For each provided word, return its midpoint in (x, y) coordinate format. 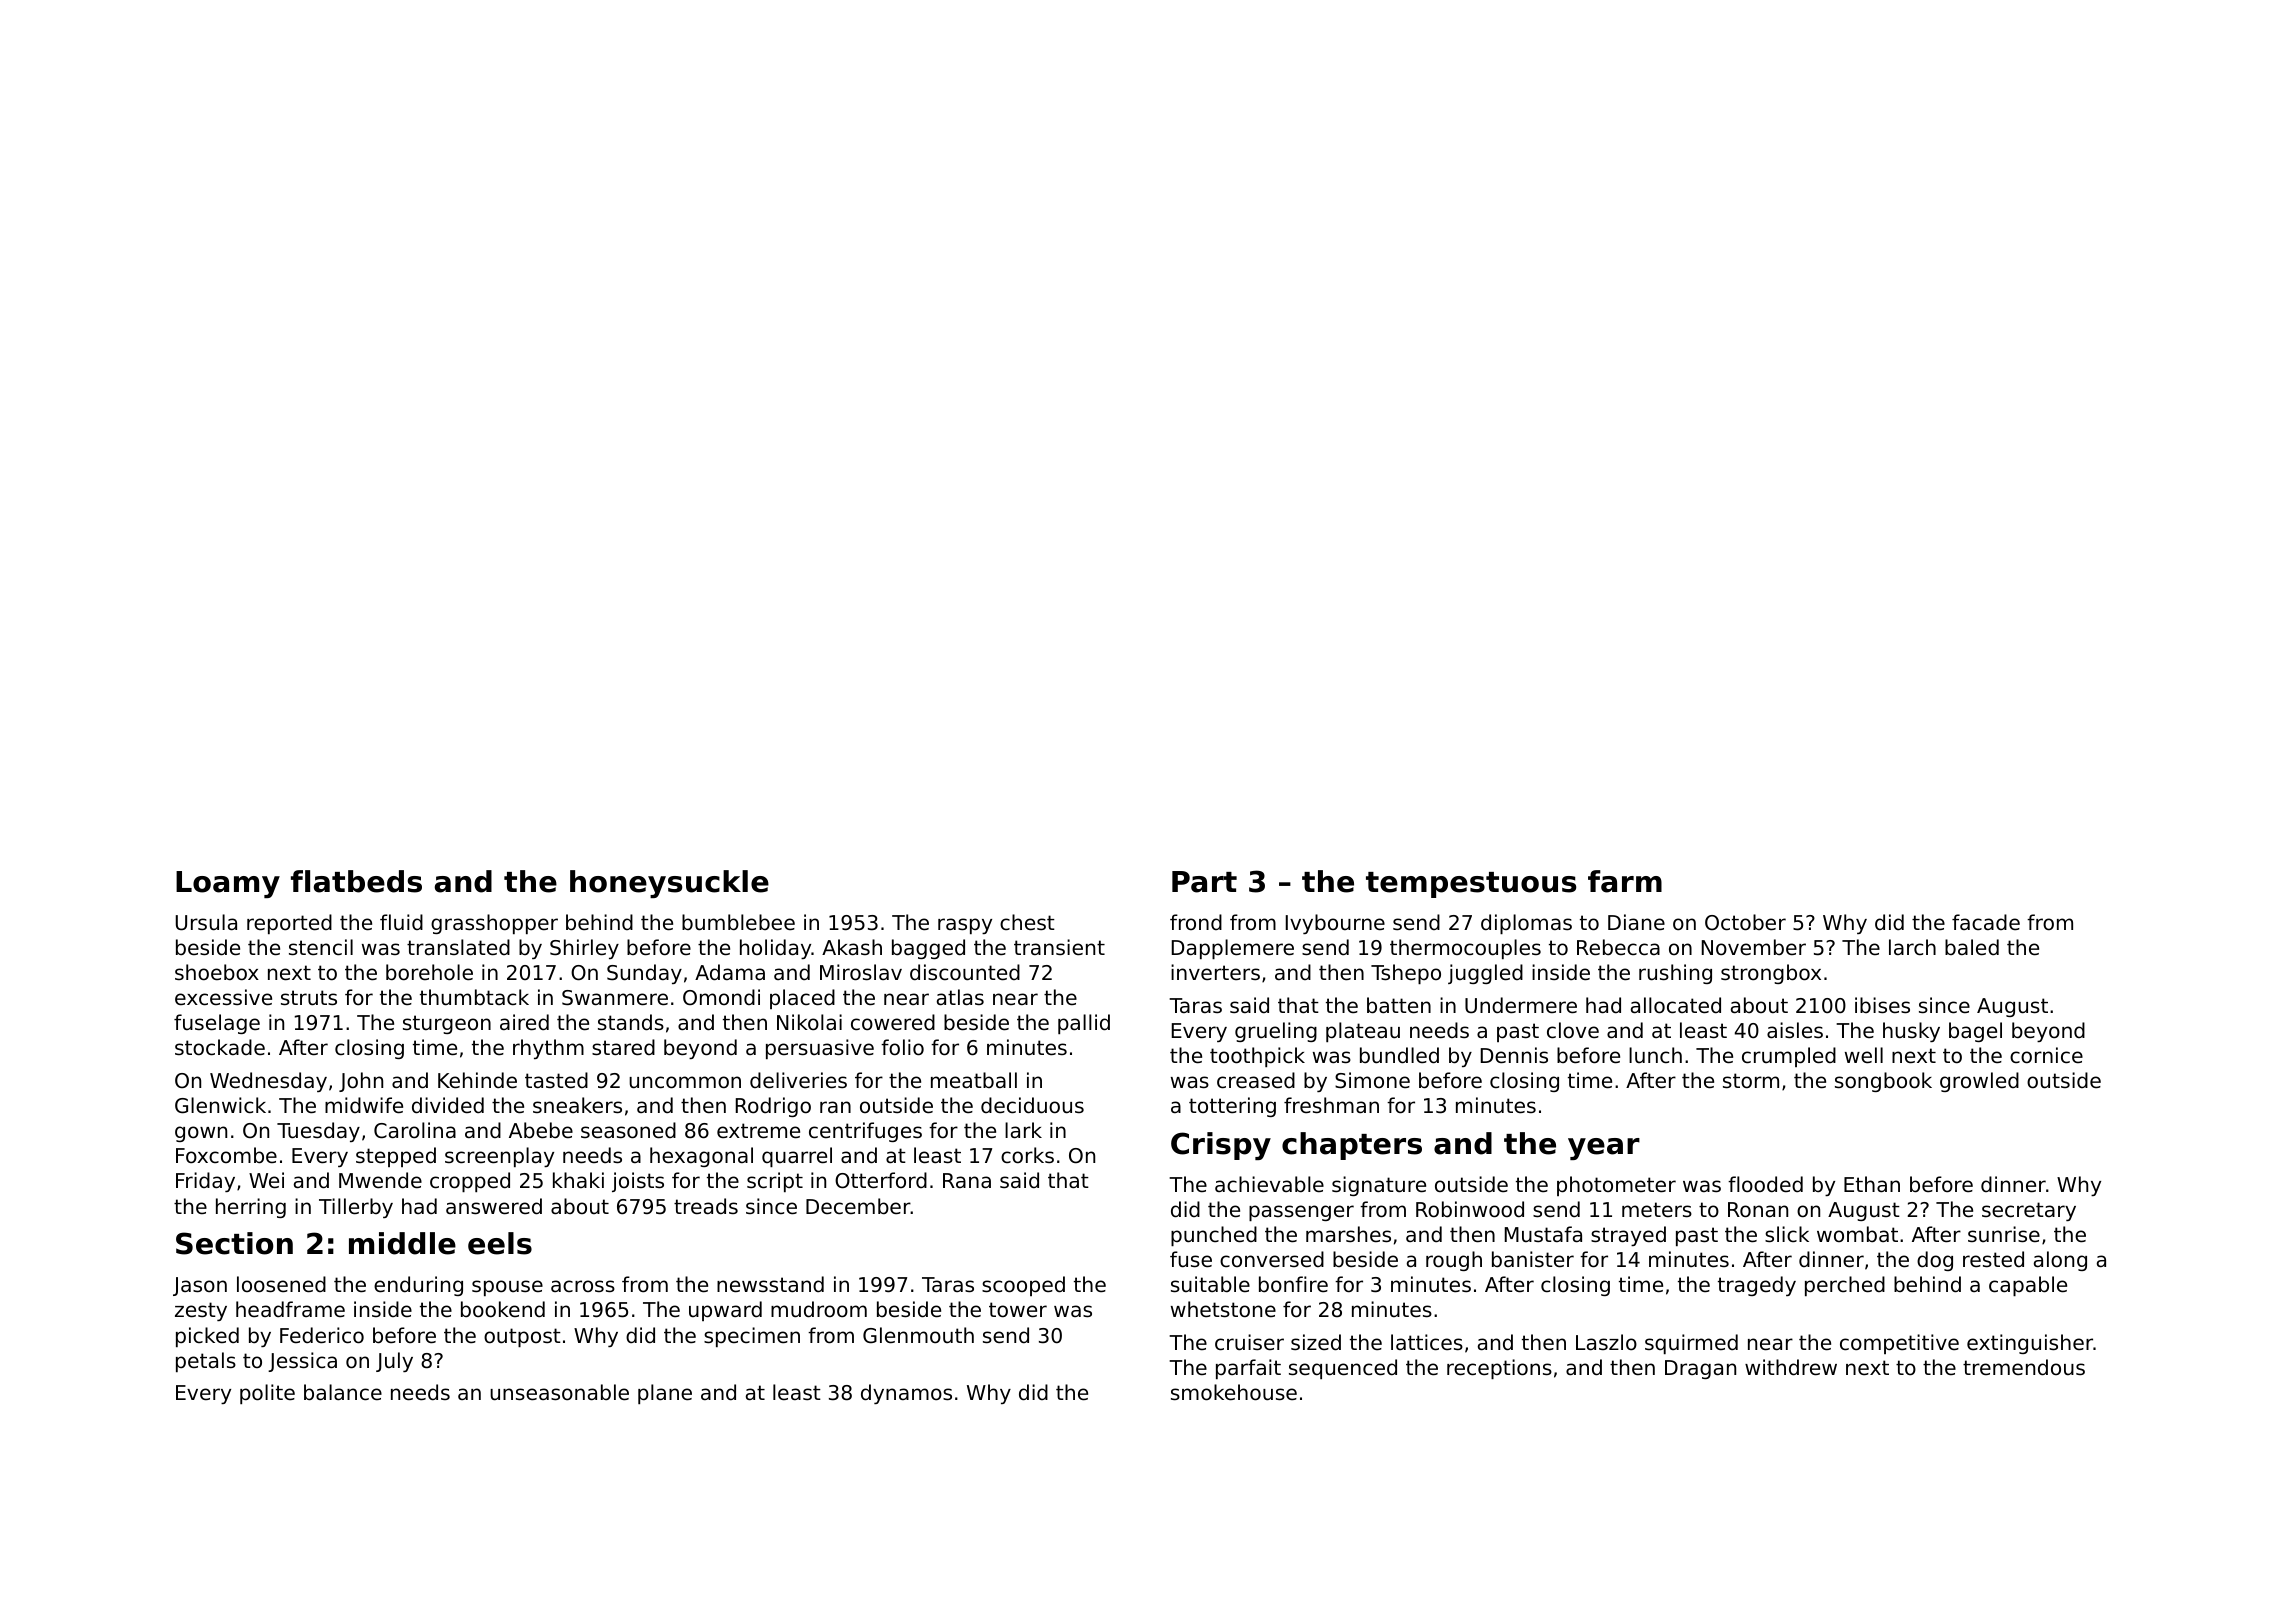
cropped (470, 1182)
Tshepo (1406, 974)
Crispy (1221, 1146)
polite (267, 1394)
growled (1979, 1082)
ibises (1882, 1005)
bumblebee (738, 922)
